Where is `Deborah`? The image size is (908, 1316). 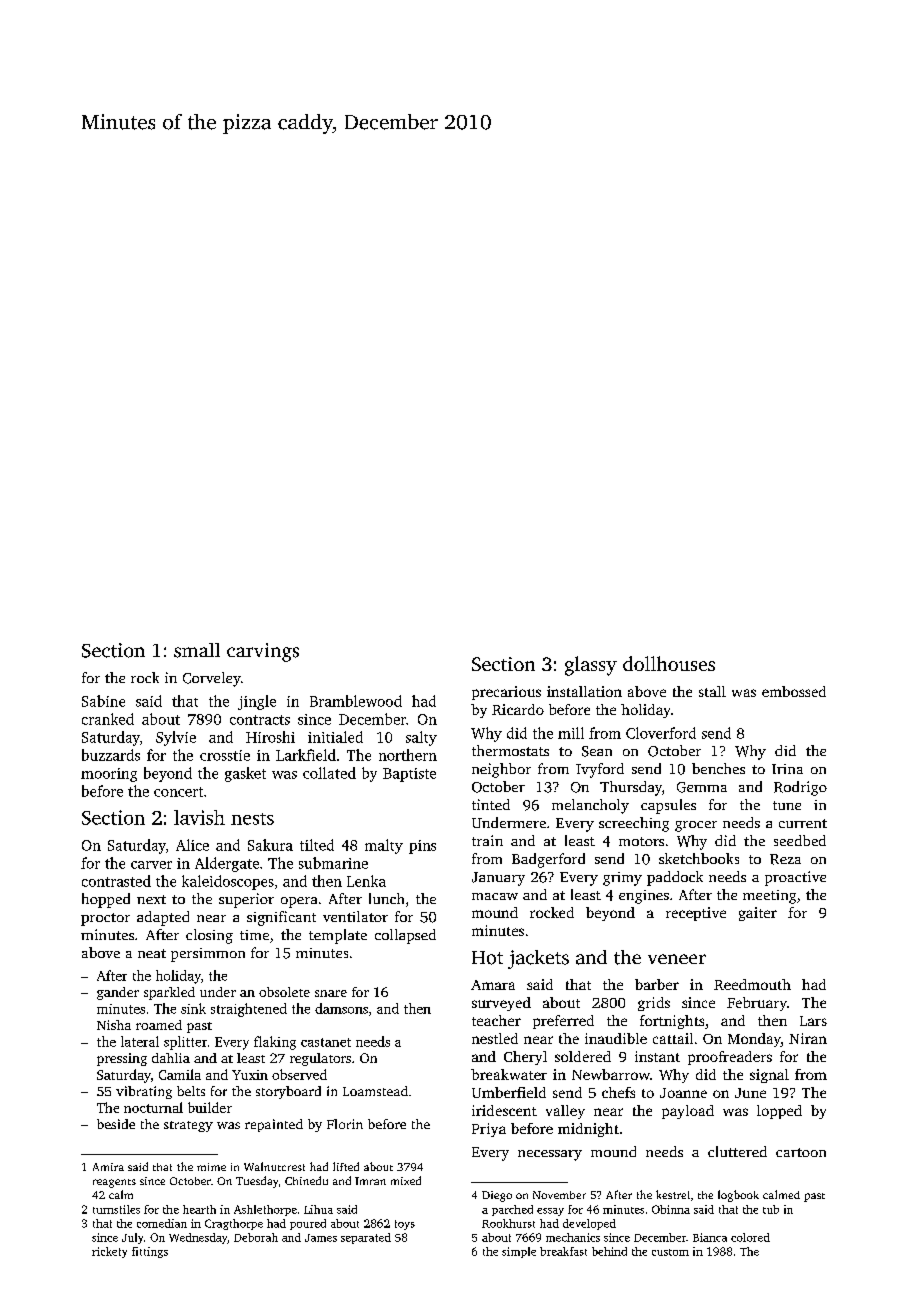
Deborah is located at coordinates (256, 1237).
